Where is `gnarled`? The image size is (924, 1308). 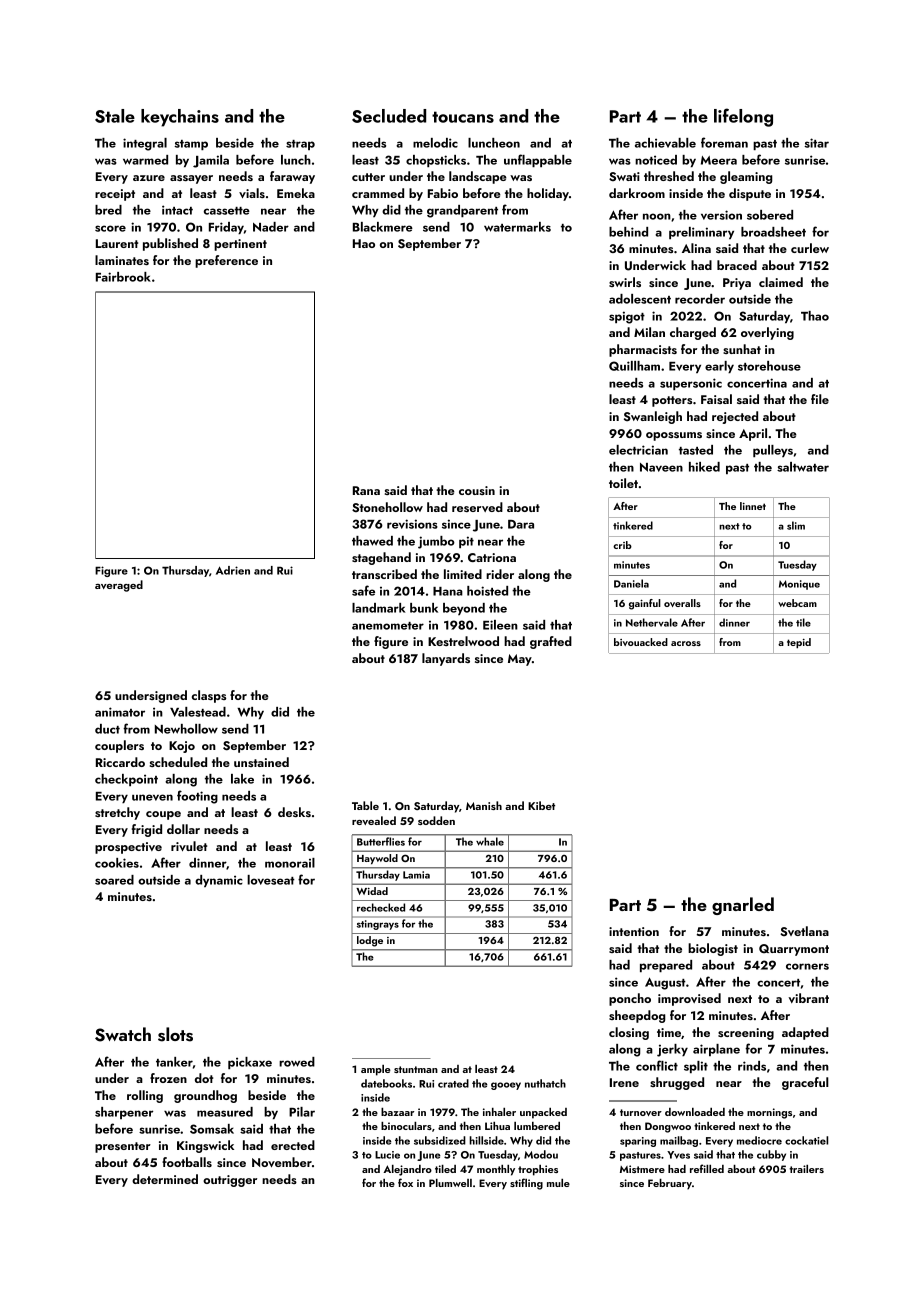 gnarled is located at coordinates (743, 906).
